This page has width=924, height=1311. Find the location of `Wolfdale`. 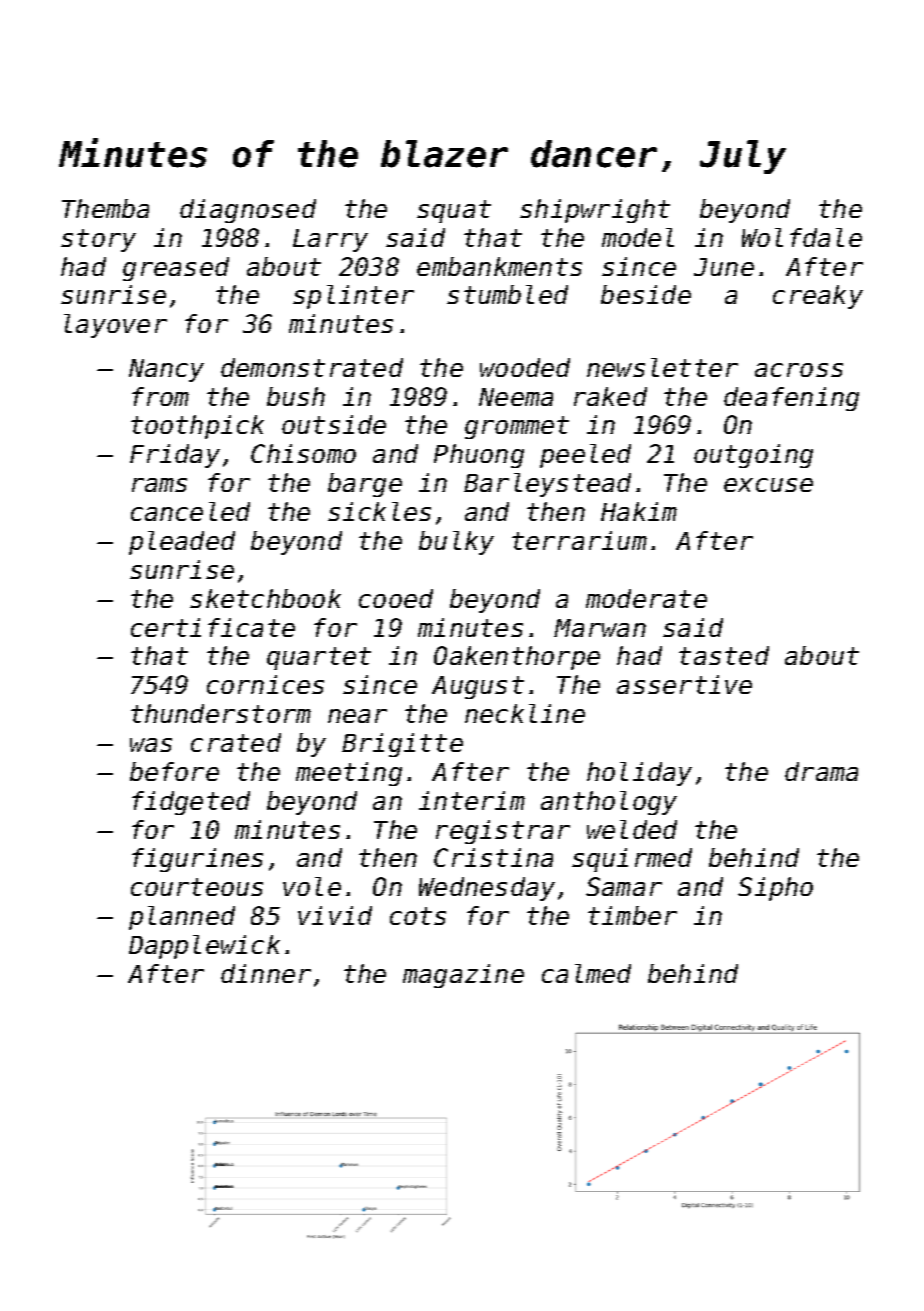

Wolfdale is located at coordinates (802, 237).
